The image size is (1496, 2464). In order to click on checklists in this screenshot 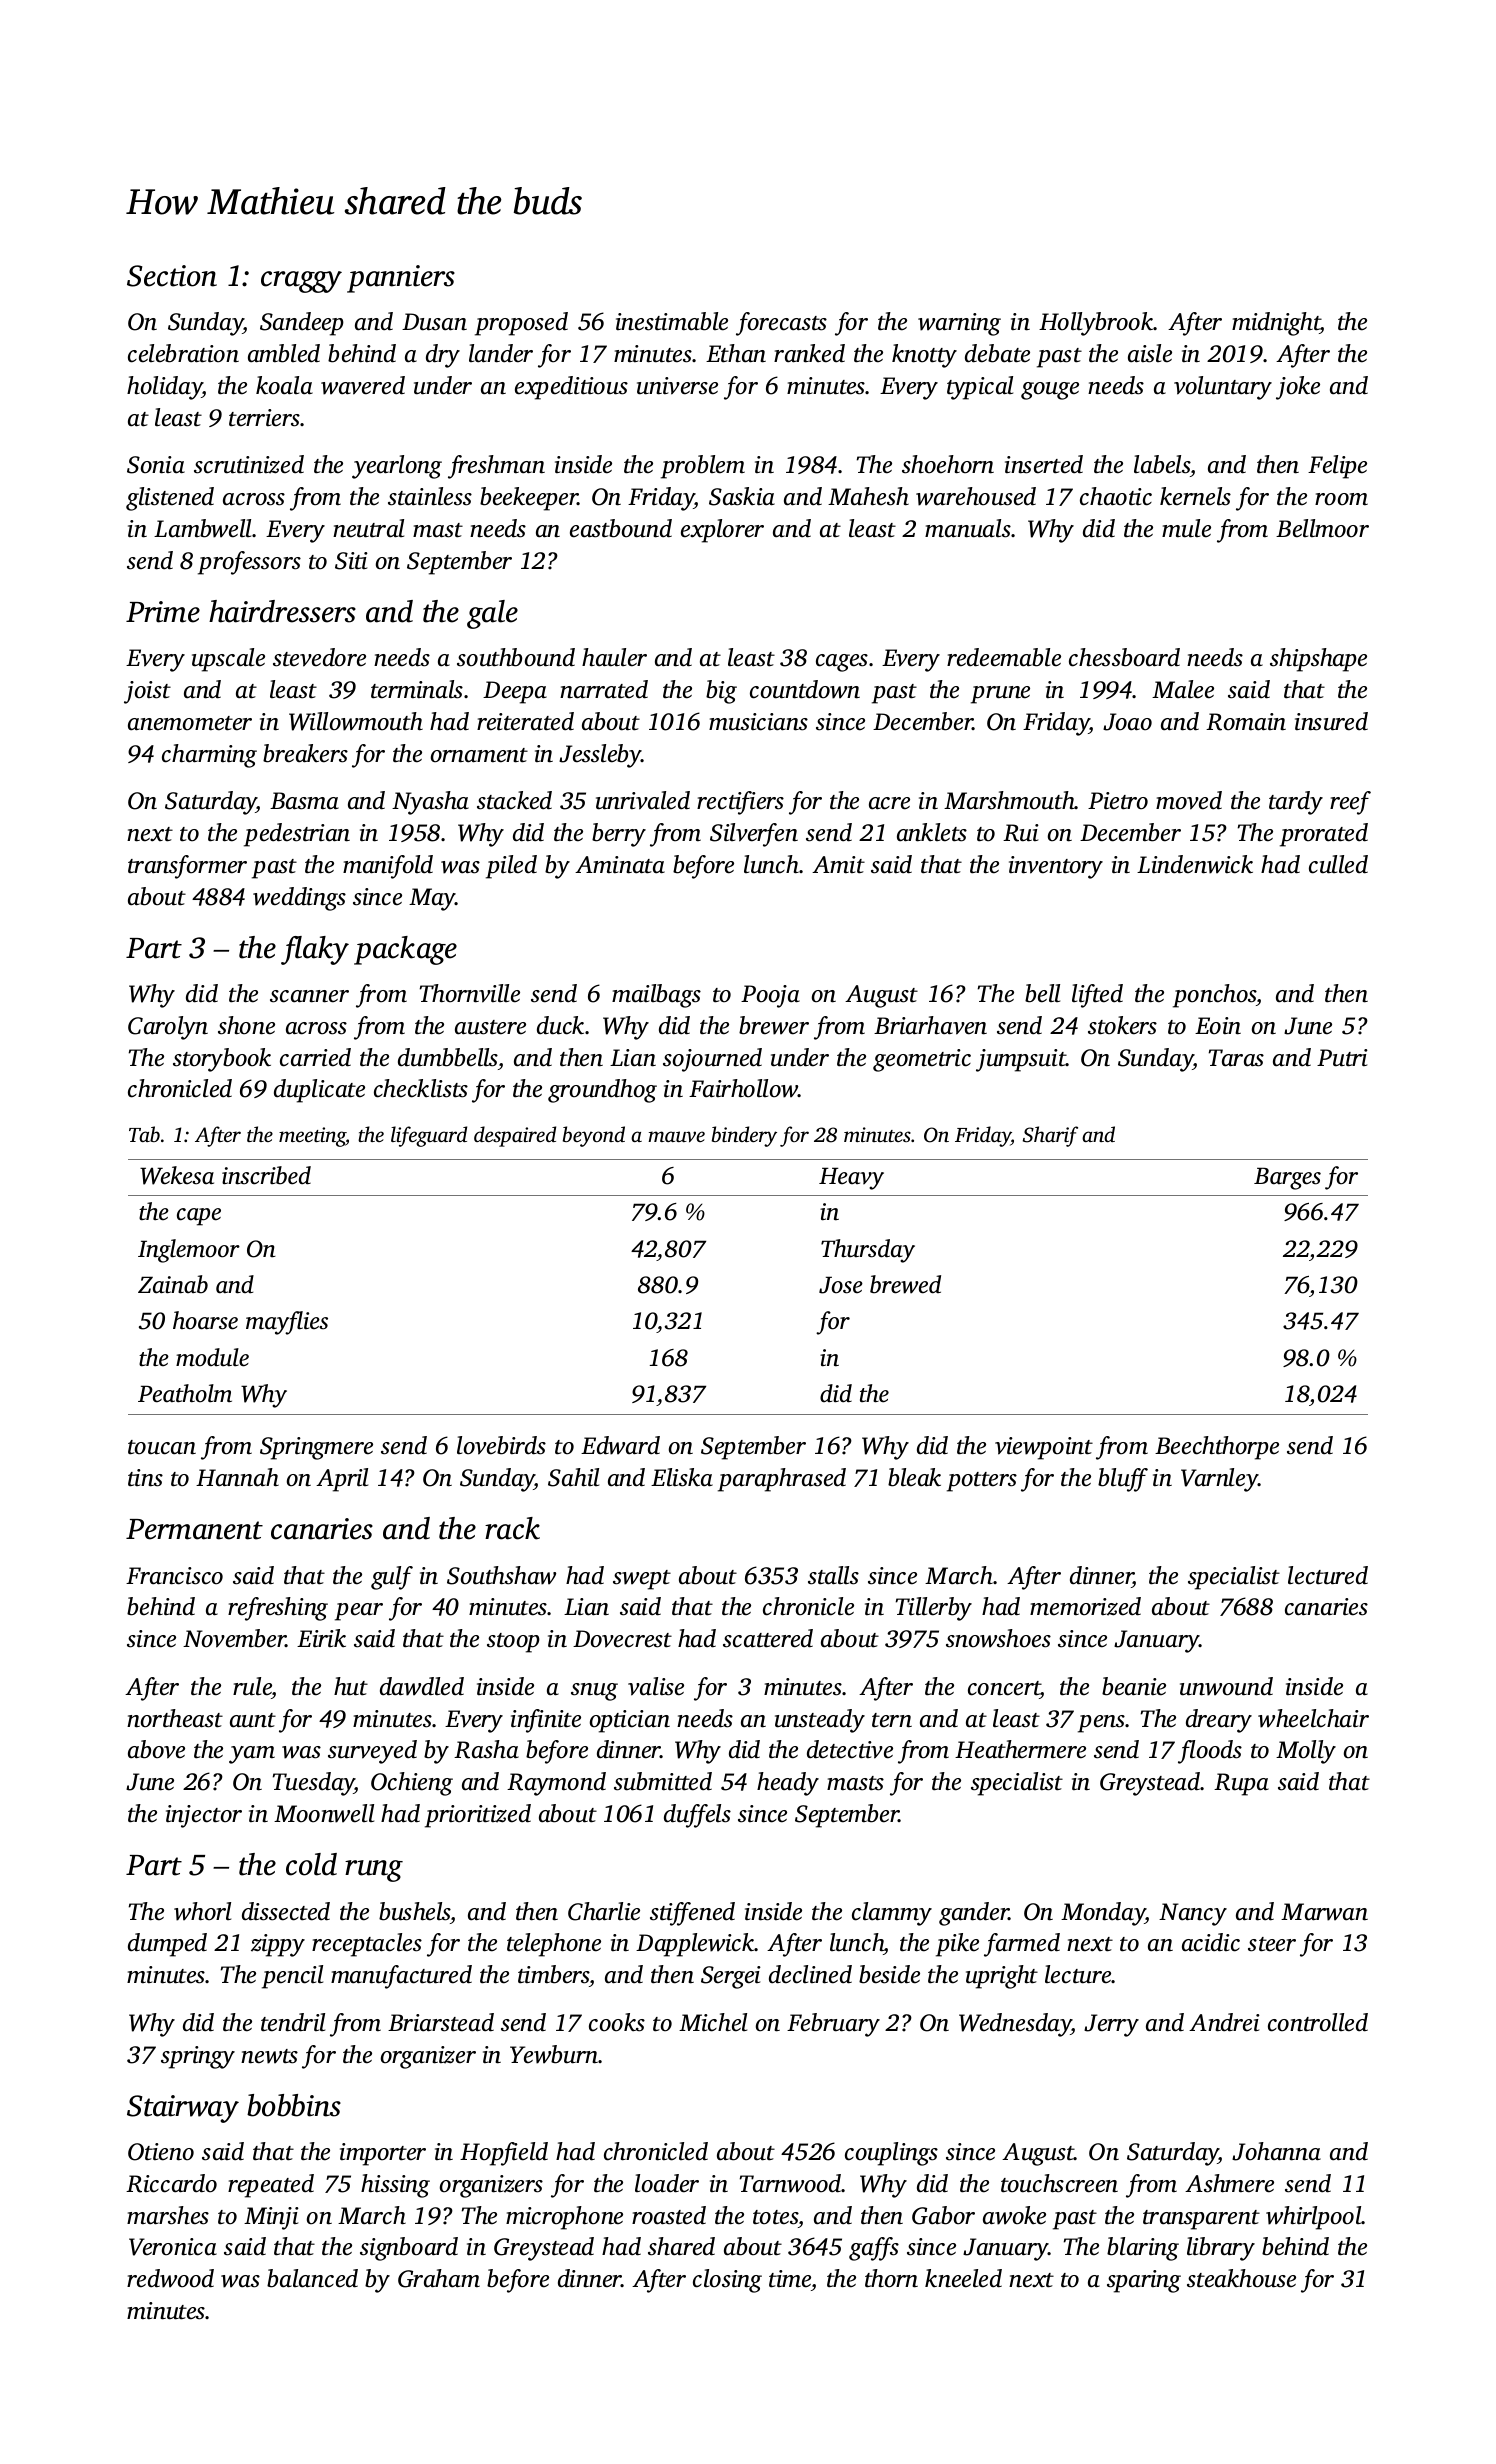, I will do `click(421, 1088)`.
